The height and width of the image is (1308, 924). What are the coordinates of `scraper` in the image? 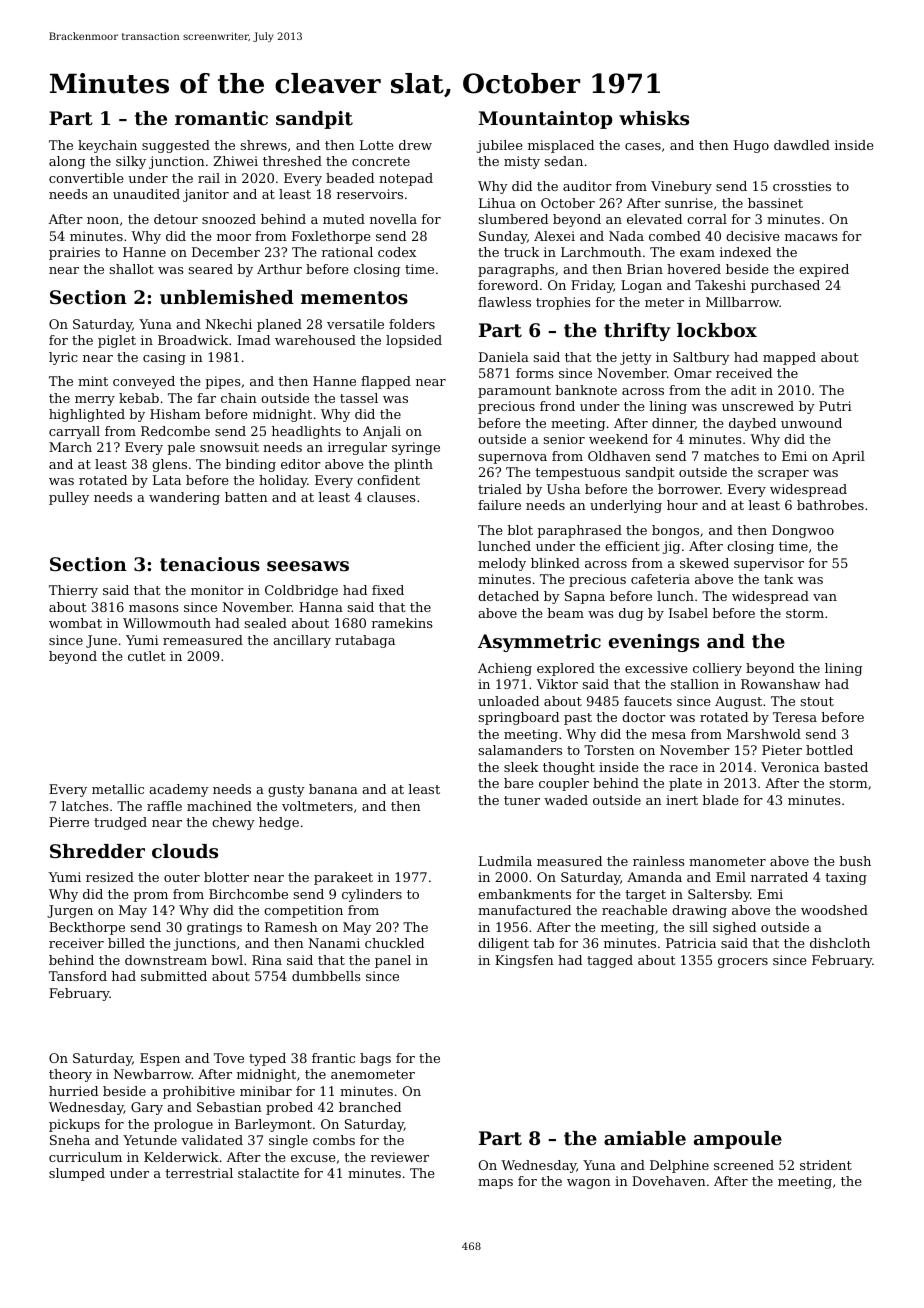 It's located at (783, 475).
